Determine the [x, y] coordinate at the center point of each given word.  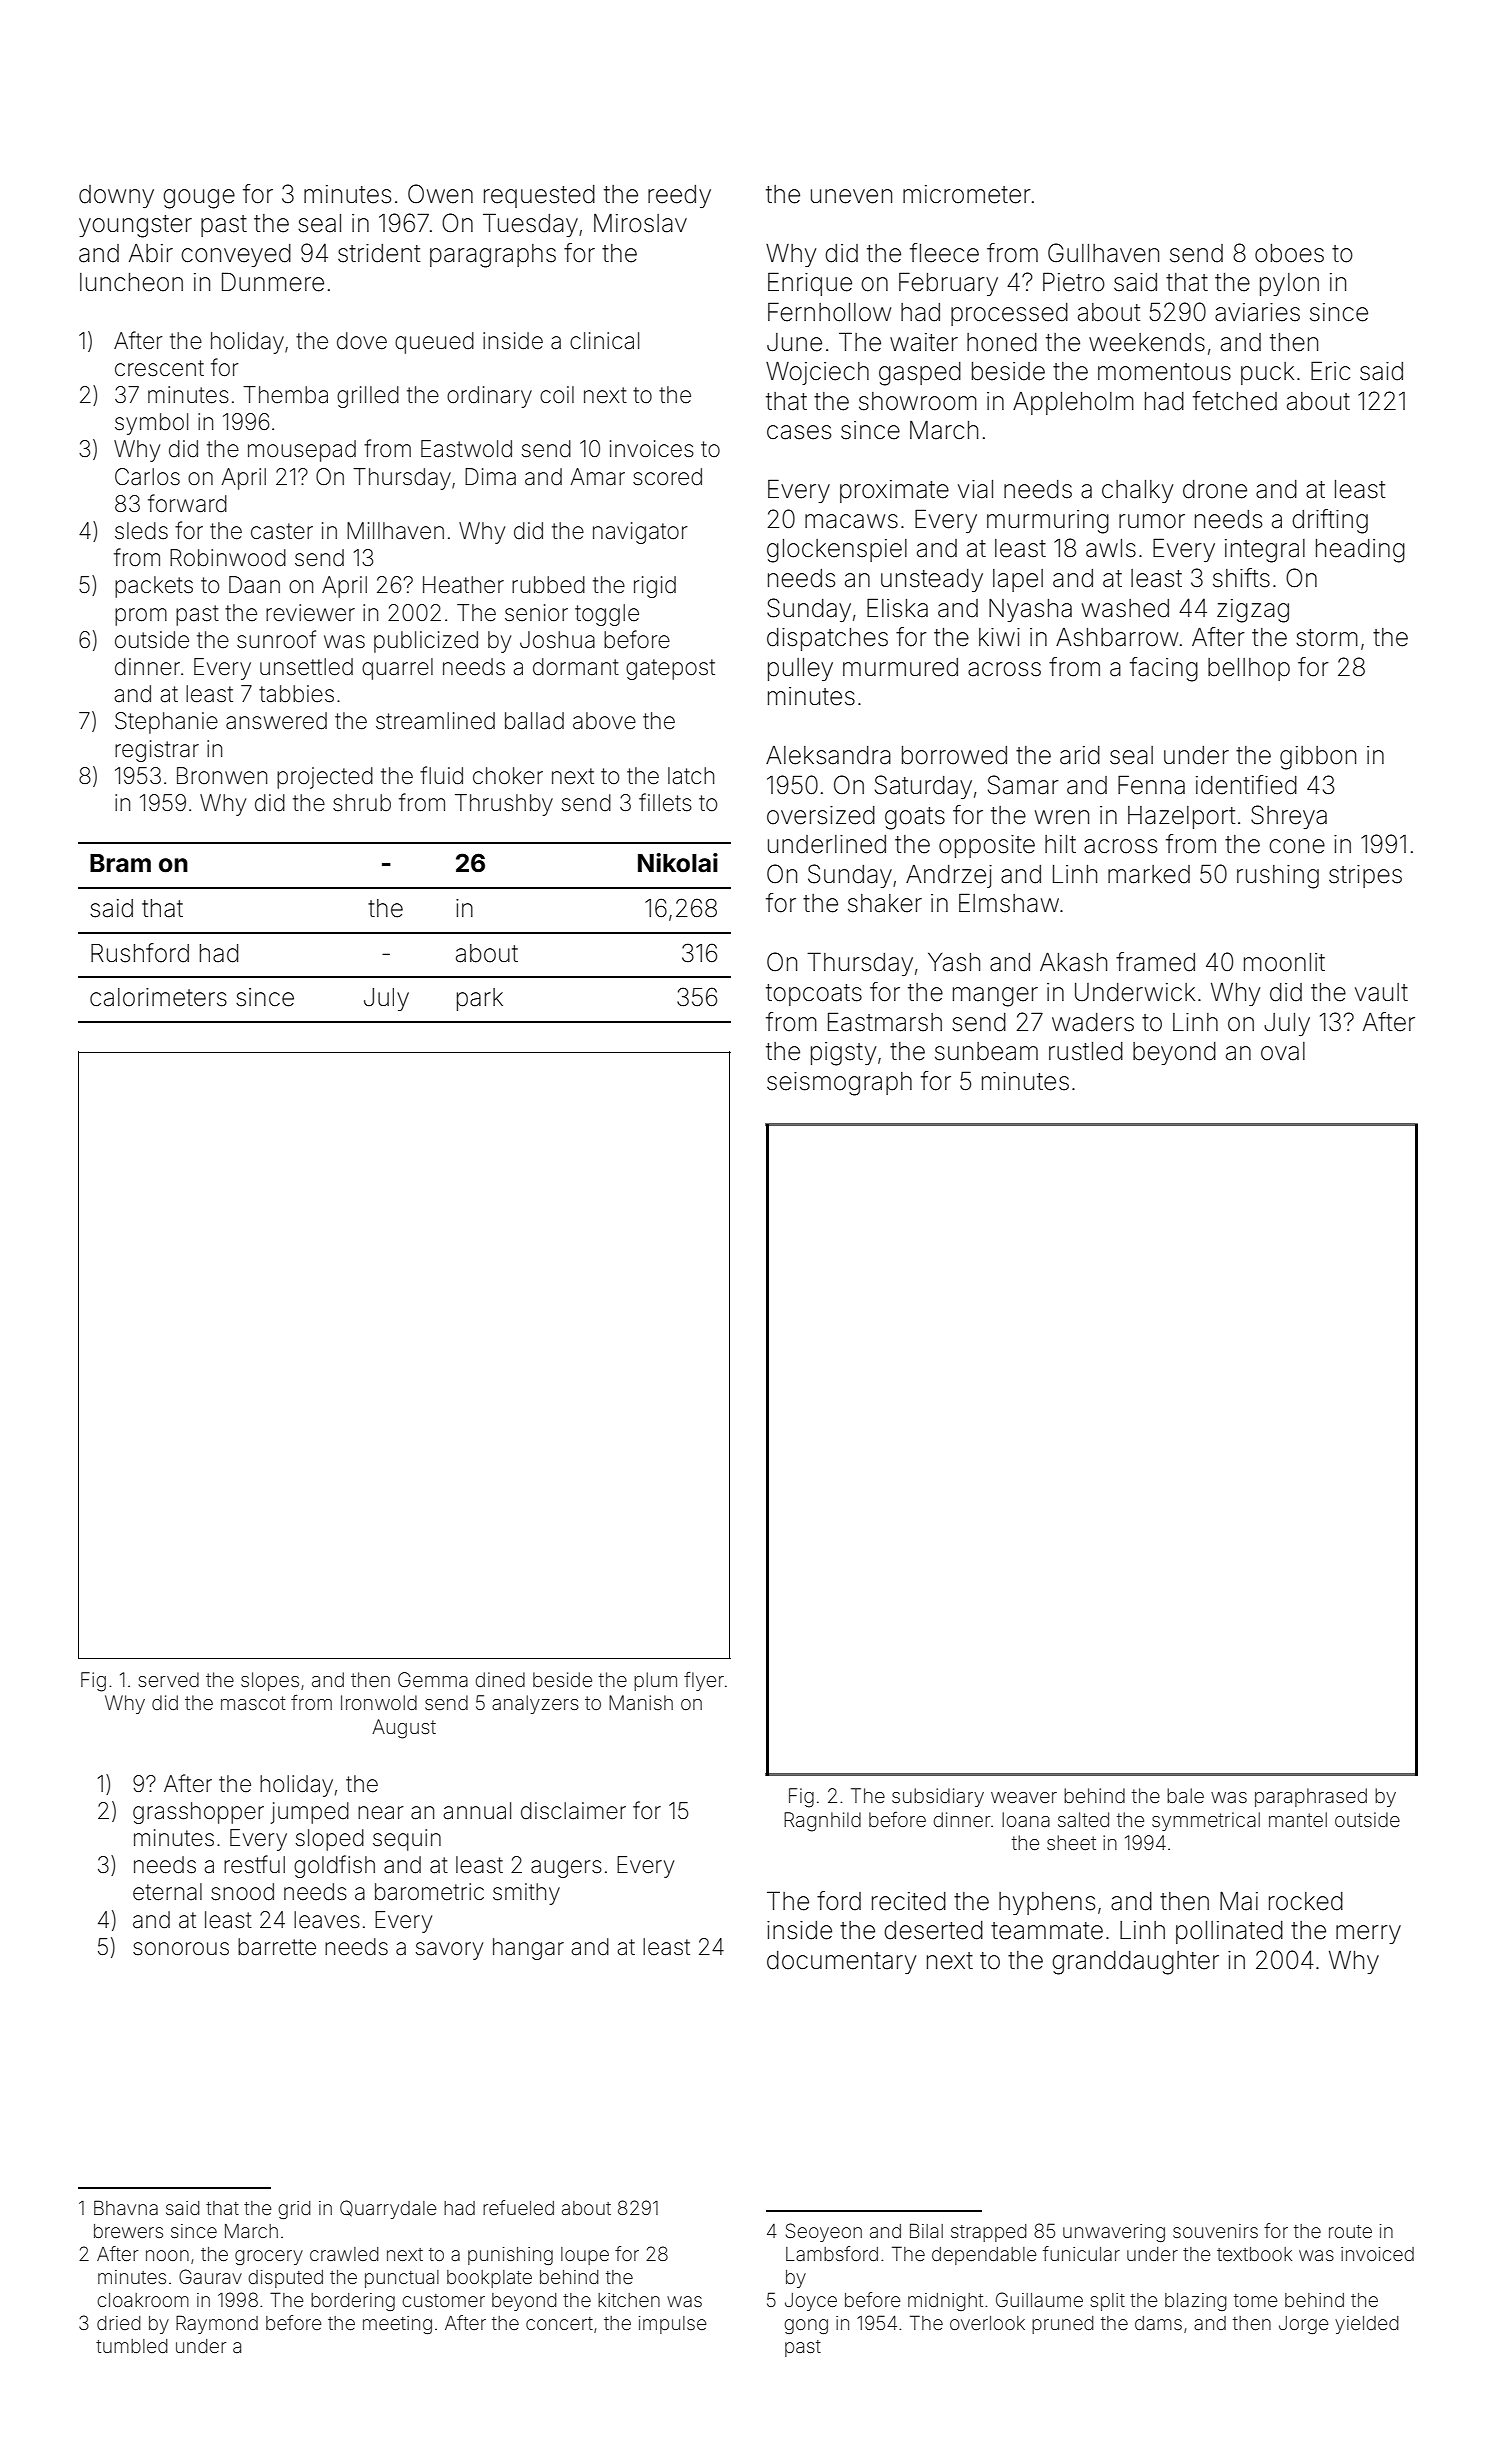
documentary [841, 1962]
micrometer [967, 194]
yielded [1366, 2325]
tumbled [131, 2346]
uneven [851, 196]
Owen [440, 194]
